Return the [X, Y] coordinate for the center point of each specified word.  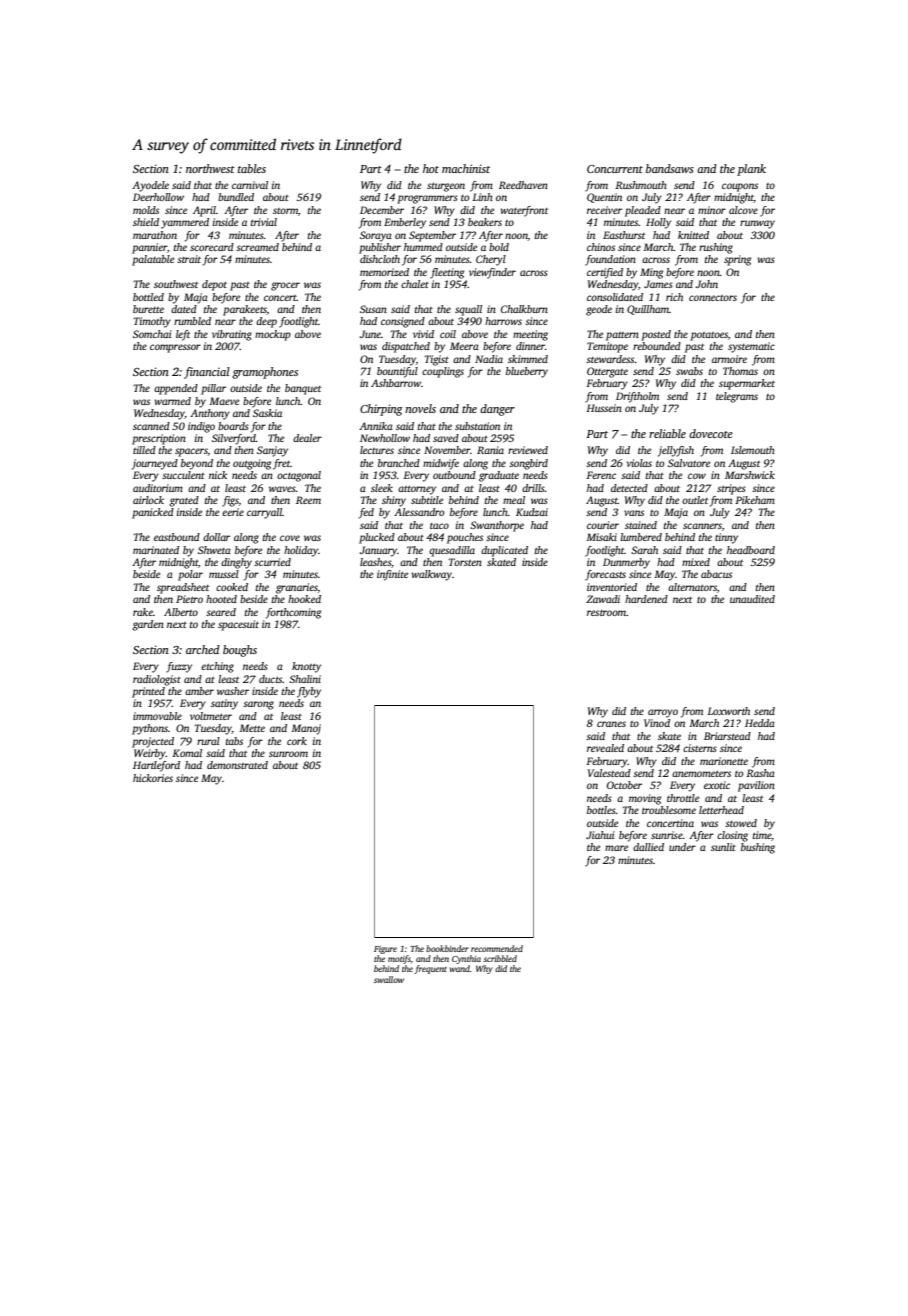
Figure [385, 950]
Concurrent [615, 169]
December [382, 210]
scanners [702, 526]
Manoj [306, 729]
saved [446, 438]
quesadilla [452, 551]
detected [629, 488]
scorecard [212, 247]
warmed [172, 401]
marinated [156, 550]
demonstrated [237, 765]
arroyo [663, 713]
